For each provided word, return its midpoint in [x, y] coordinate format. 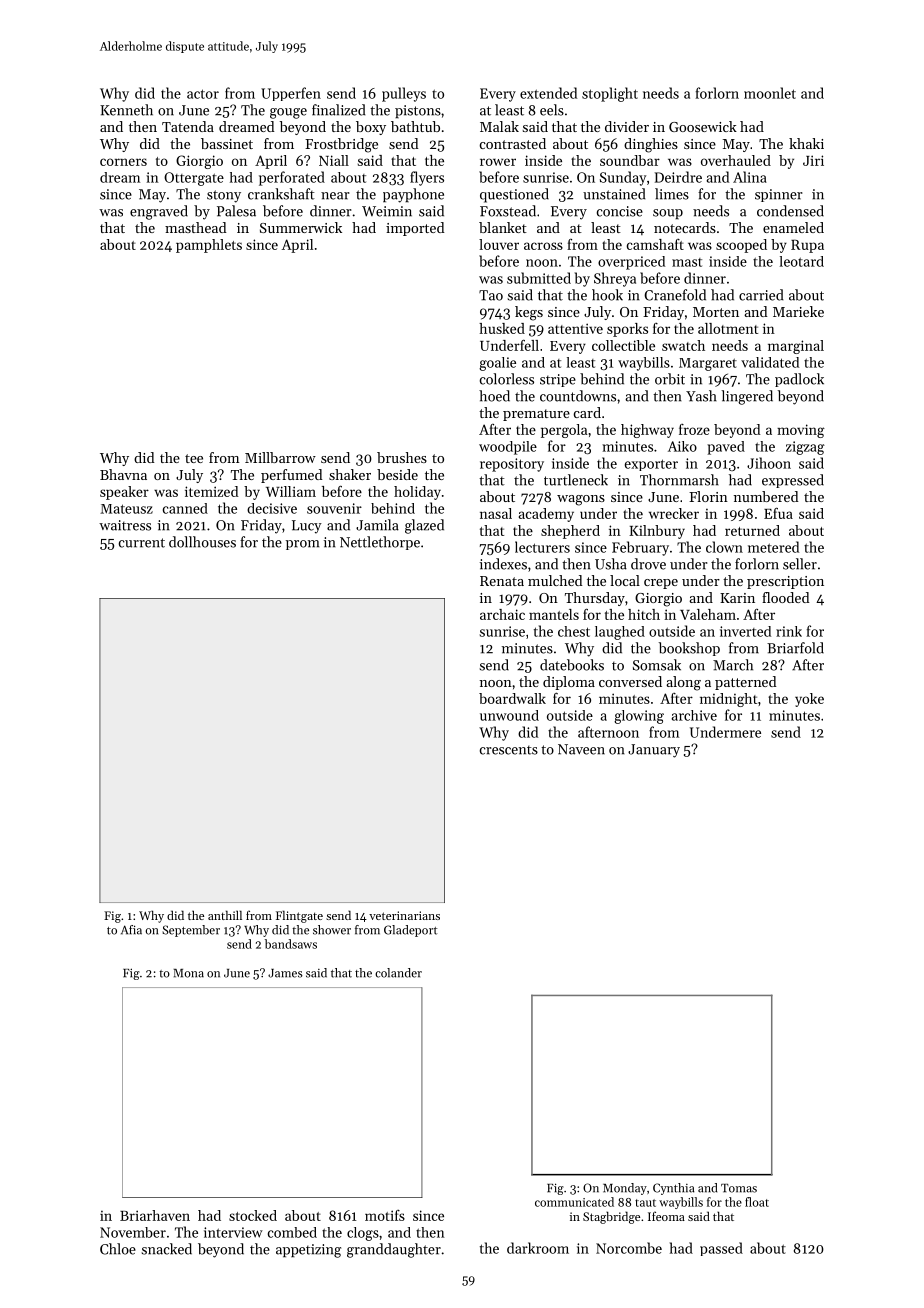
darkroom [538, 1248]
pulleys [404, 94]
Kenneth [126, 110]
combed [292, 1232]
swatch [683, 345]
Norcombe [629, 1248]
